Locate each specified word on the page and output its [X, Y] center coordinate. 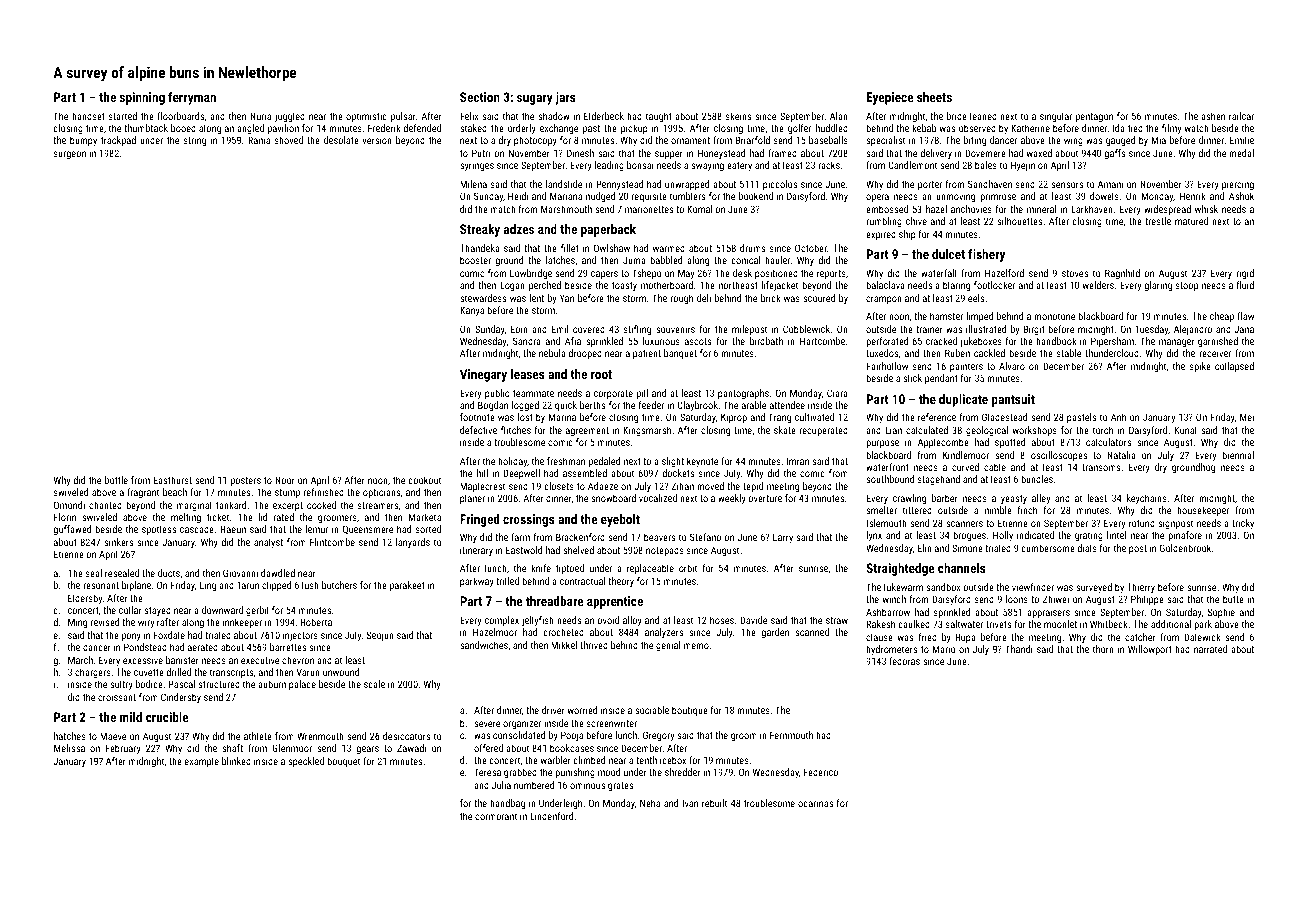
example [202, 762]
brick [771, 298]
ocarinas [815, 803]
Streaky [480, 230]
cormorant [496, 816]
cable [995, 467]
